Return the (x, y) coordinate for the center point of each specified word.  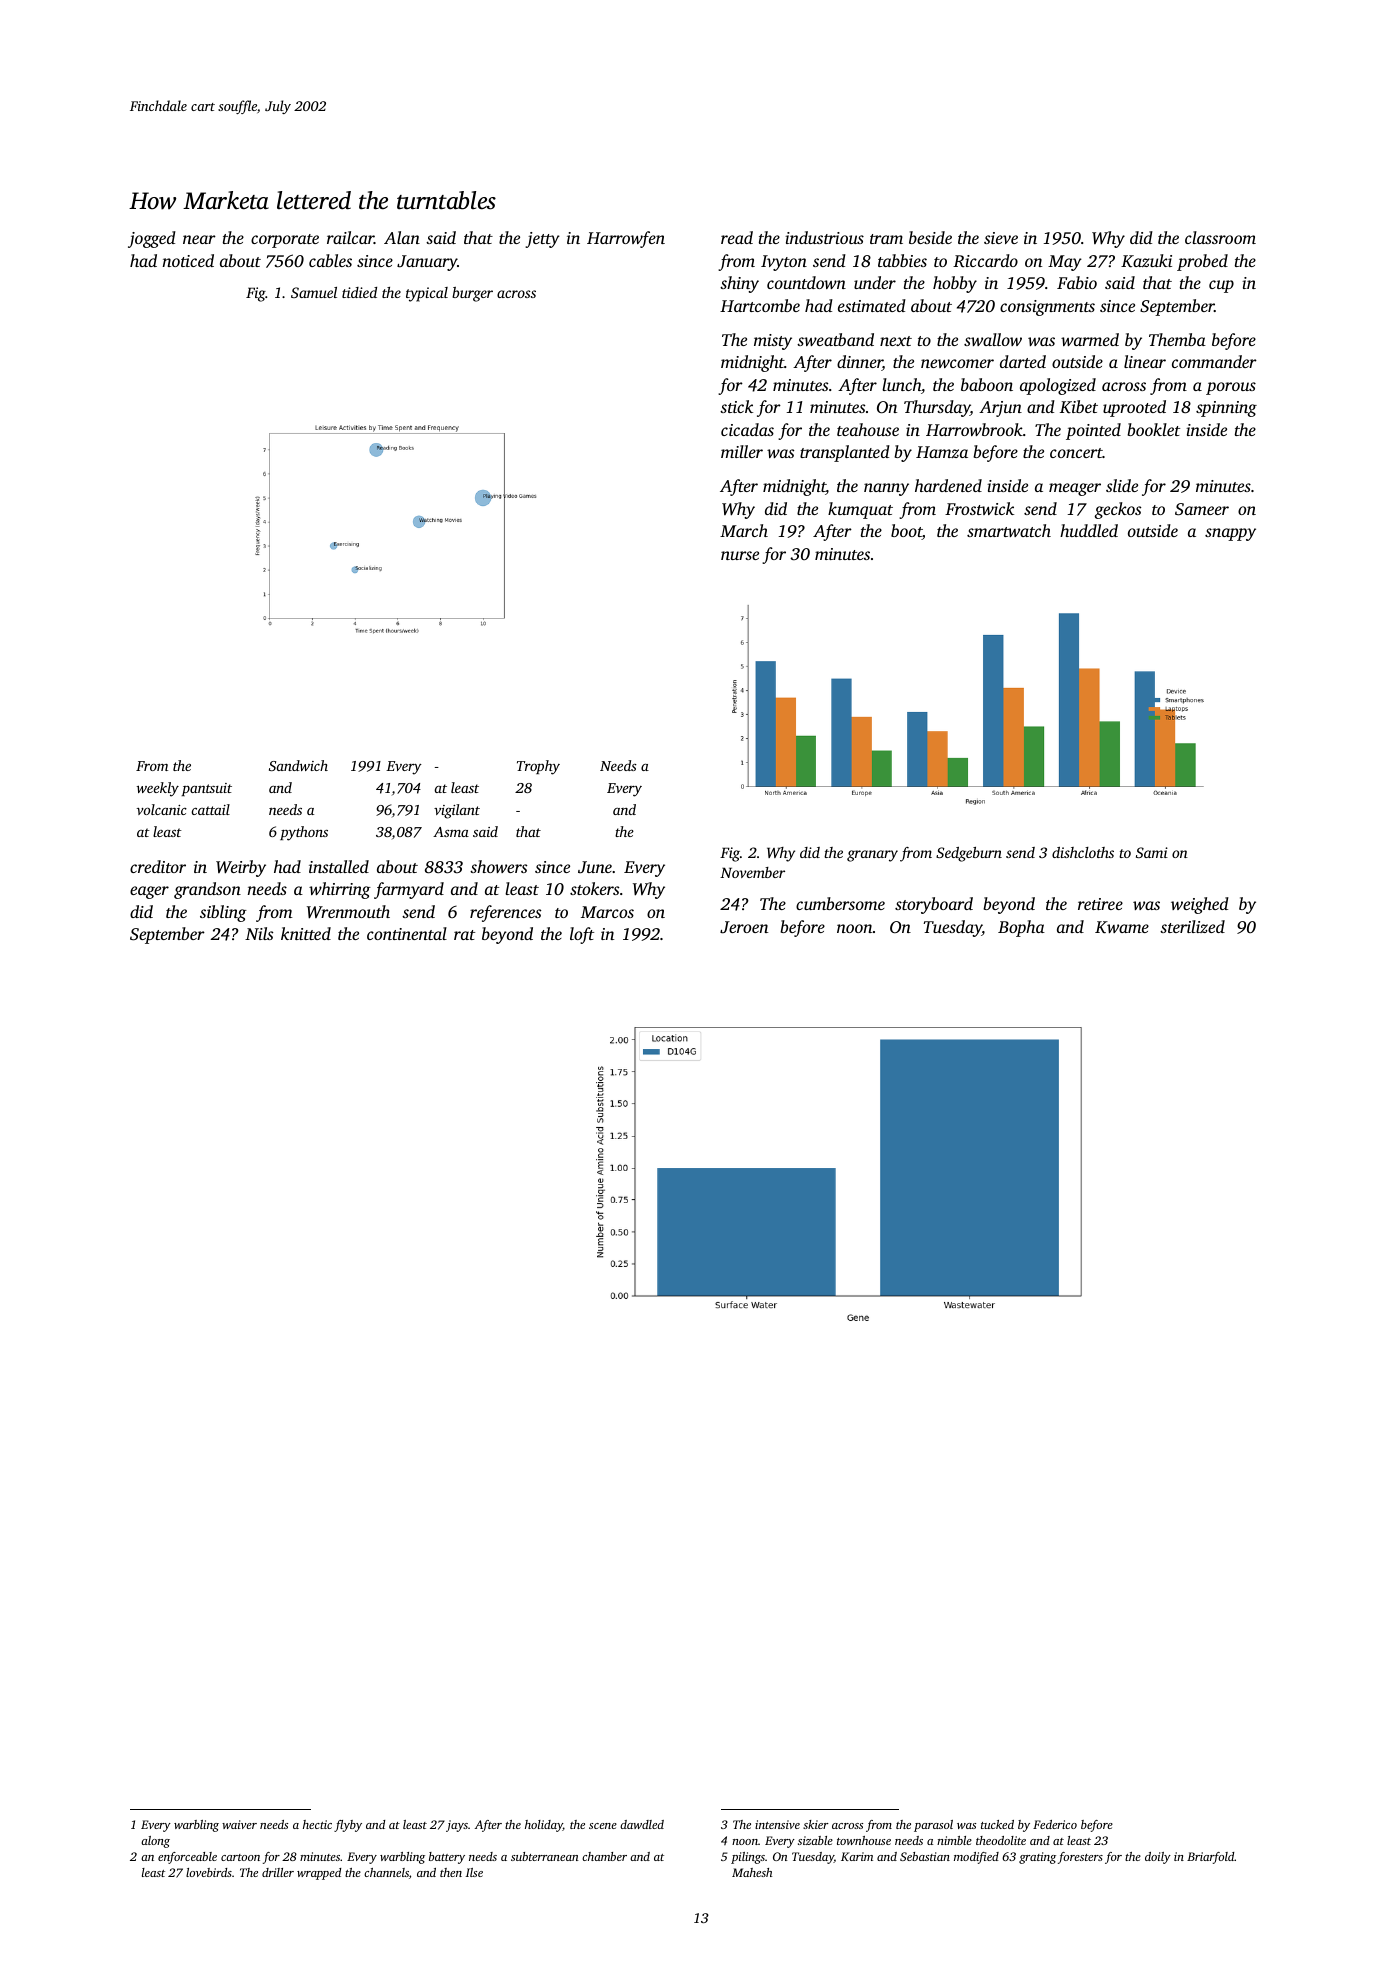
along (155, 1842)
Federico (1055, 1824)
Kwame (1122, 927)
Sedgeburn (969, 854)
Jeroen (744, 927)
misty (773, 342)
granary (872, 856)
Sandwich (298, 765)
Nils (259, 933)
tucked (997, 1824)
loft (582, 935)
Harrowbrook (974, 429)
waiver (239, 1824)
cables (330, 260)
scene (603, 1826)
